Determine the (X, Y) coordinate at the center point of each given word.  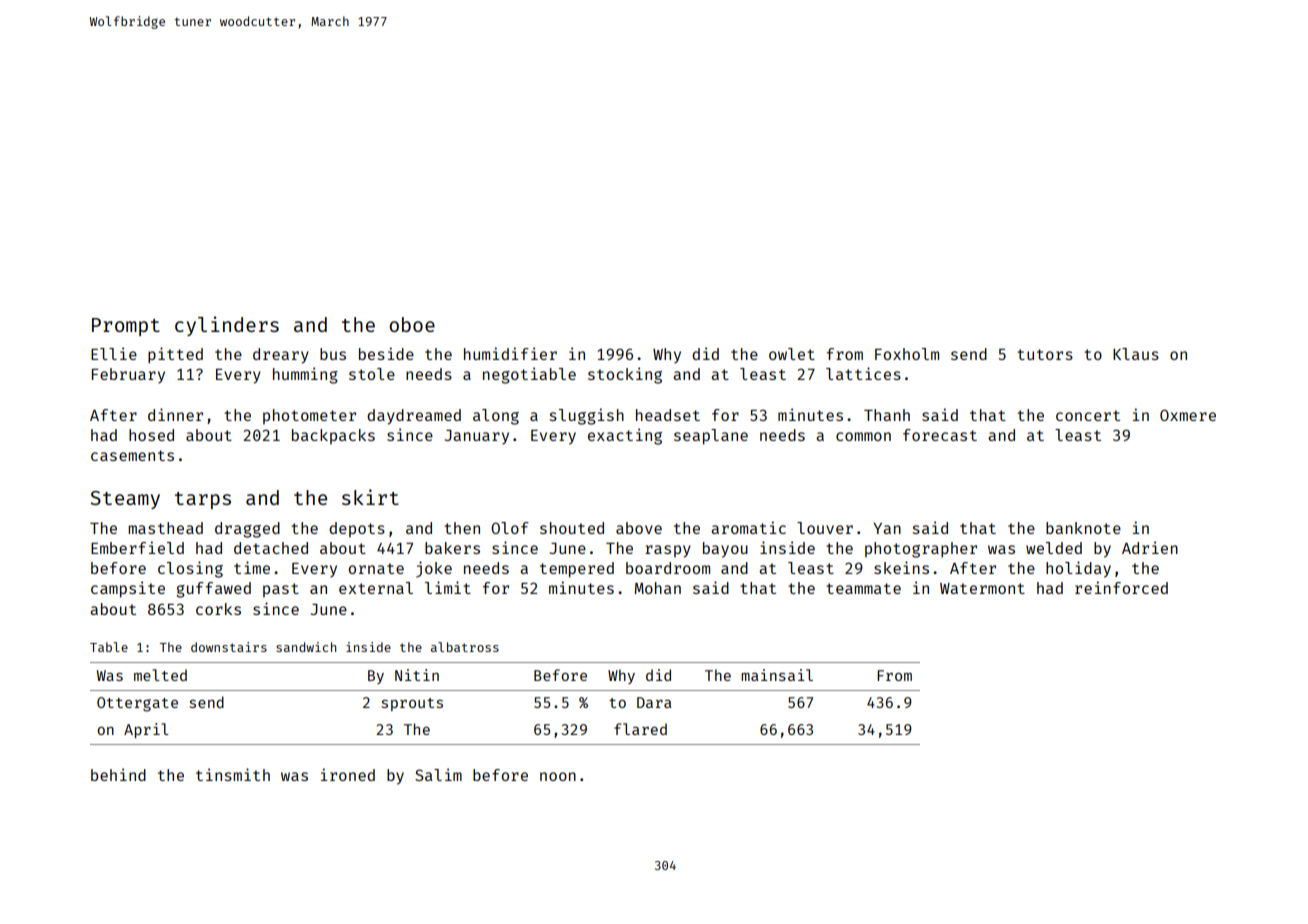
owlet (792, 354)
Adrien (1150, 547)
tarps (203, 500)
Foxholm (907, 354)
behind (118, 774)
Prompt (126, 327)
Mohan (658, 588)
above (639, 528)
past (281, 590)
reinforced (1121, 587)
